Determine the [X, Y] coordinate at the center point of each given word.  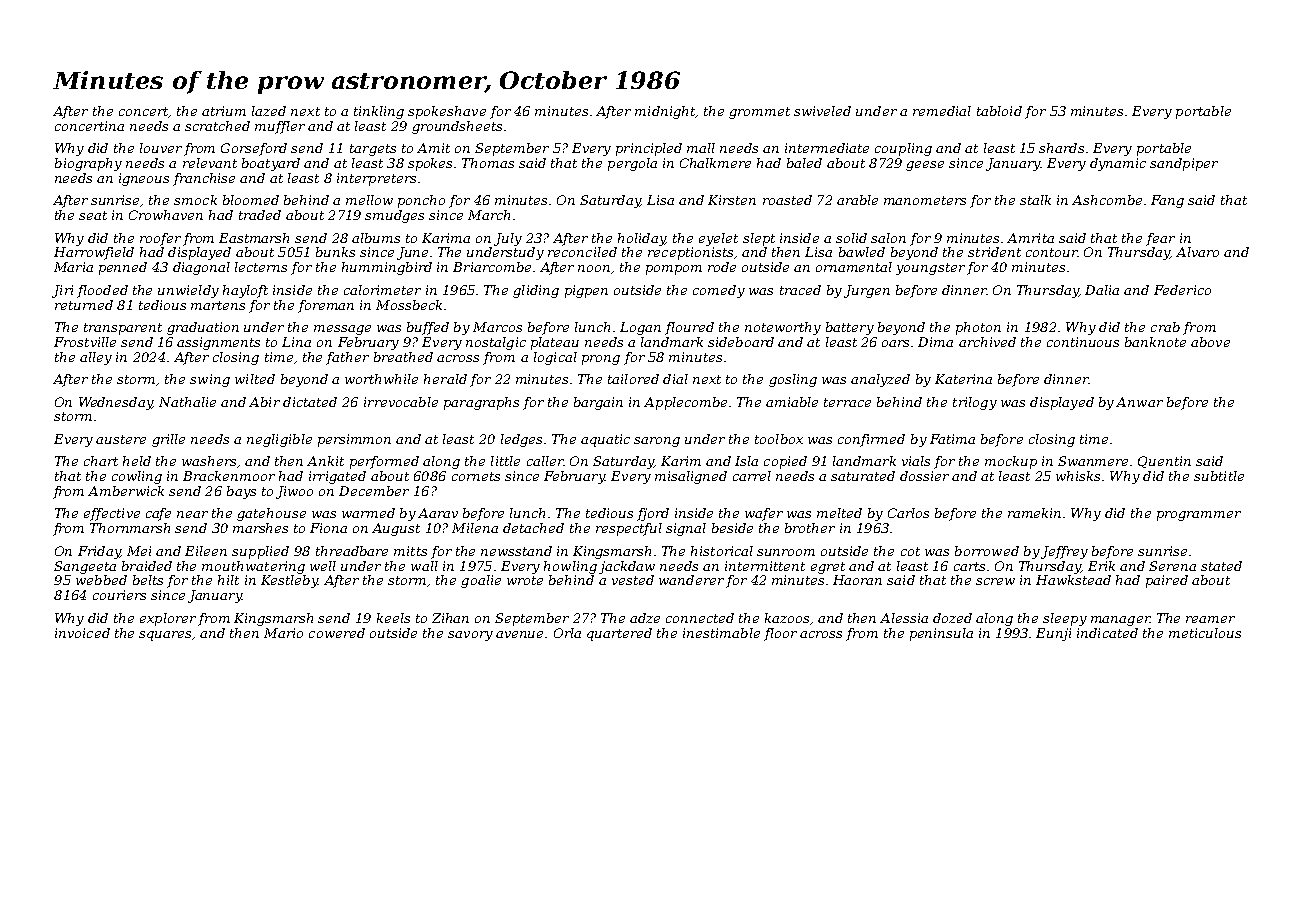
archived [987, 342]
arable [857, 200]
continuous [1083, 342]
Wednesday [116, 403]
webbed [101, 580]
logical [555, 358]
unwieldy [188, 291]
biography [88, 164]
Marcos [497, 327]
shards [1061, 148]
